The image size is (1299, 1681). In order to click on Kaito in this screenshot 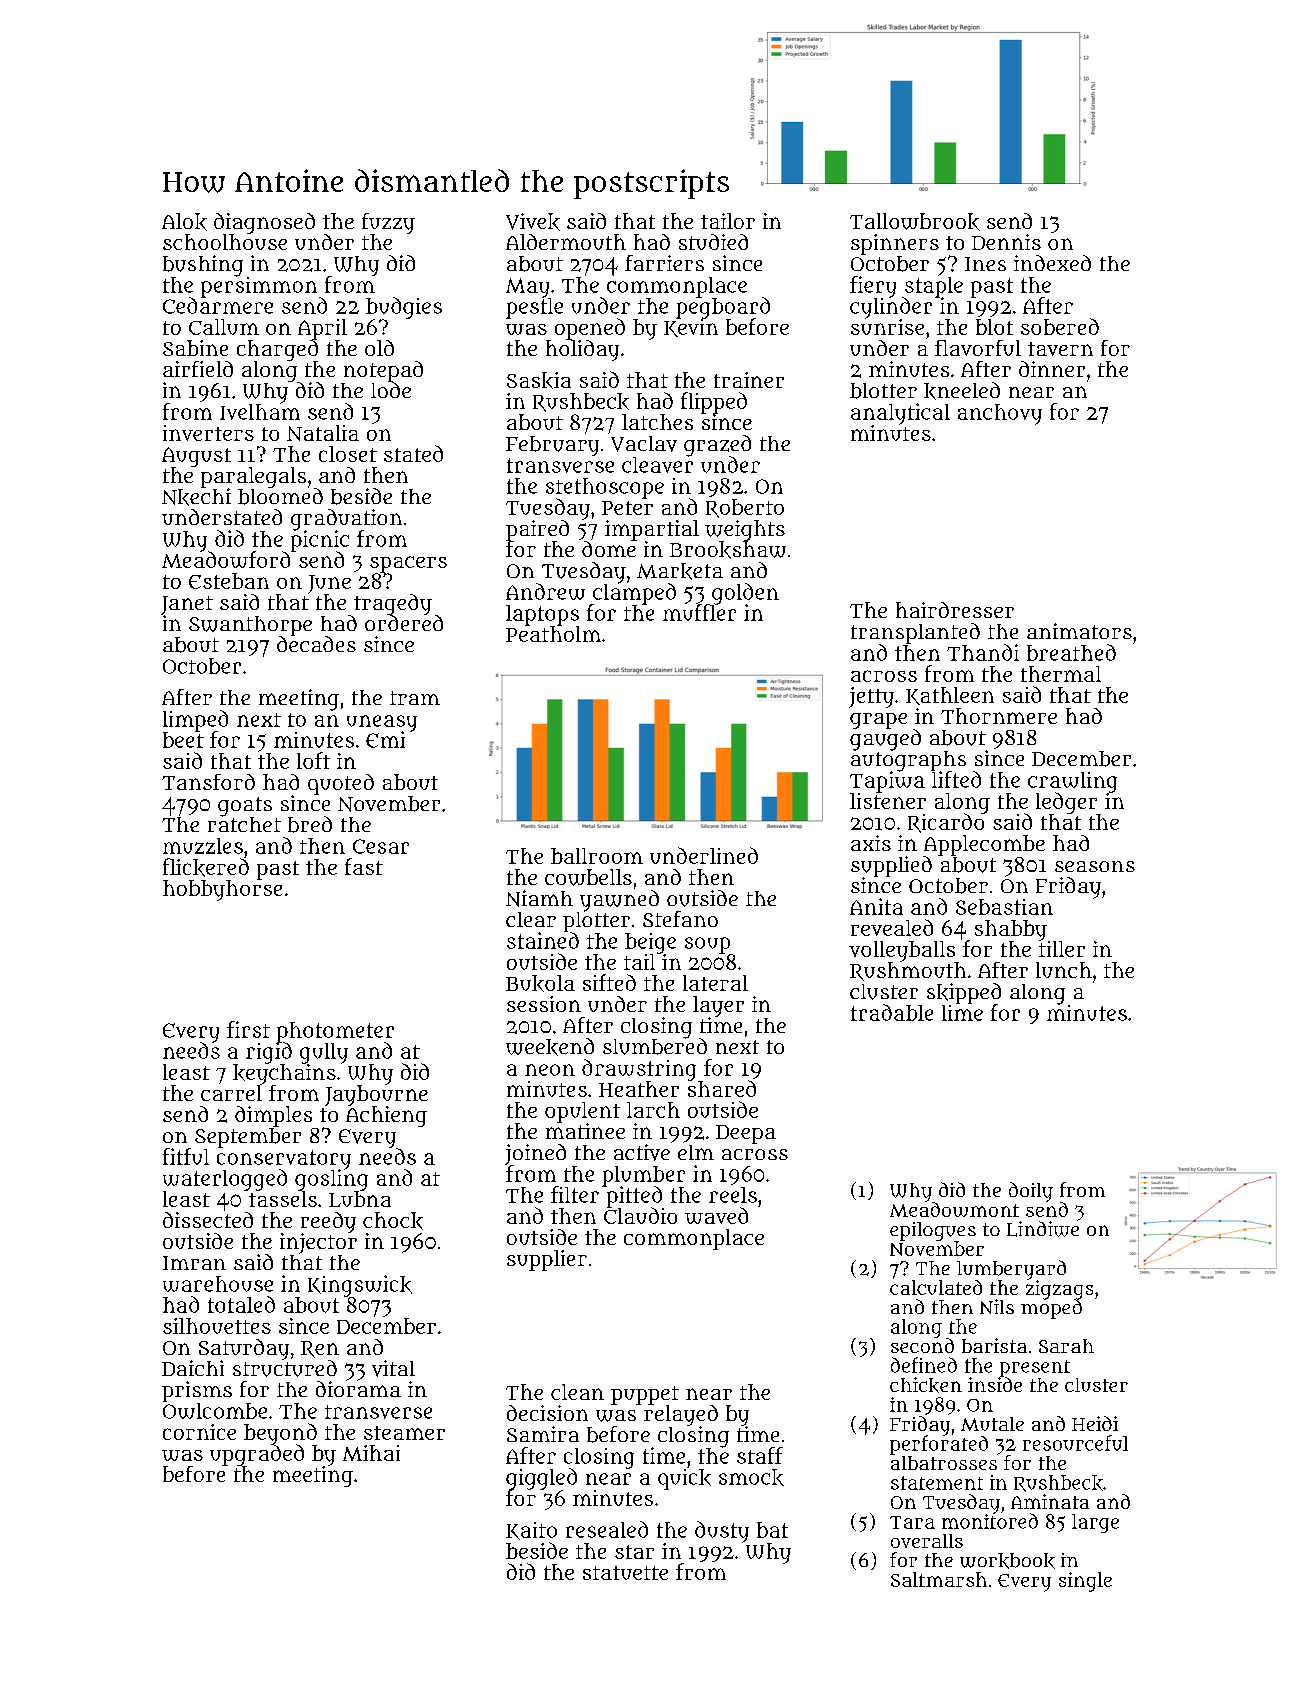, I will do `click(531, 1531)`.
